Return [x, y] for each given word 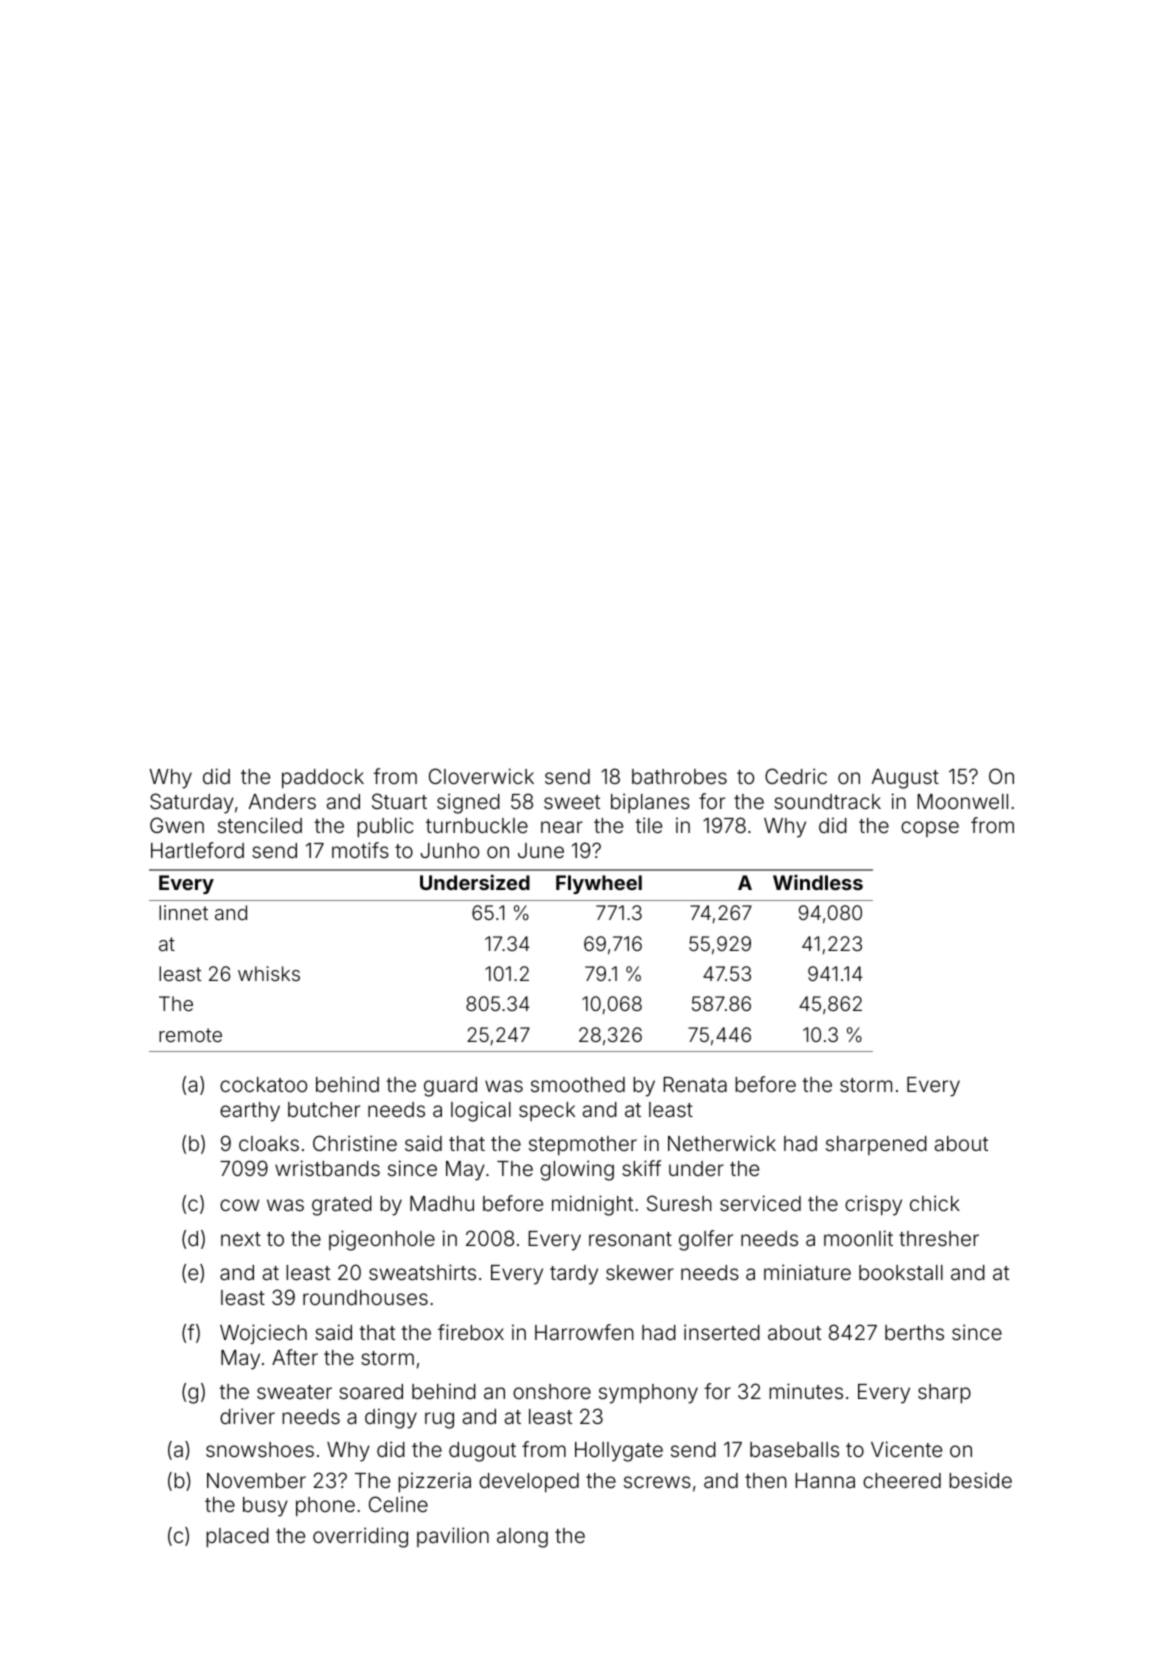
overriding [360, 1537]
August [905, 779]
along [522, 1538]
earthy [250, 1112]
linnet [183, 912]
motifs [360, 850]
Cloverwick [481, 776]
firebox [471, 1332]
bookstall [901, 1272]
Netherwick [722, 1143]
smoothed [578, 1084]
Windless [818, 882]
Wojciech [263, 1334]
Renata [695, 1084]
